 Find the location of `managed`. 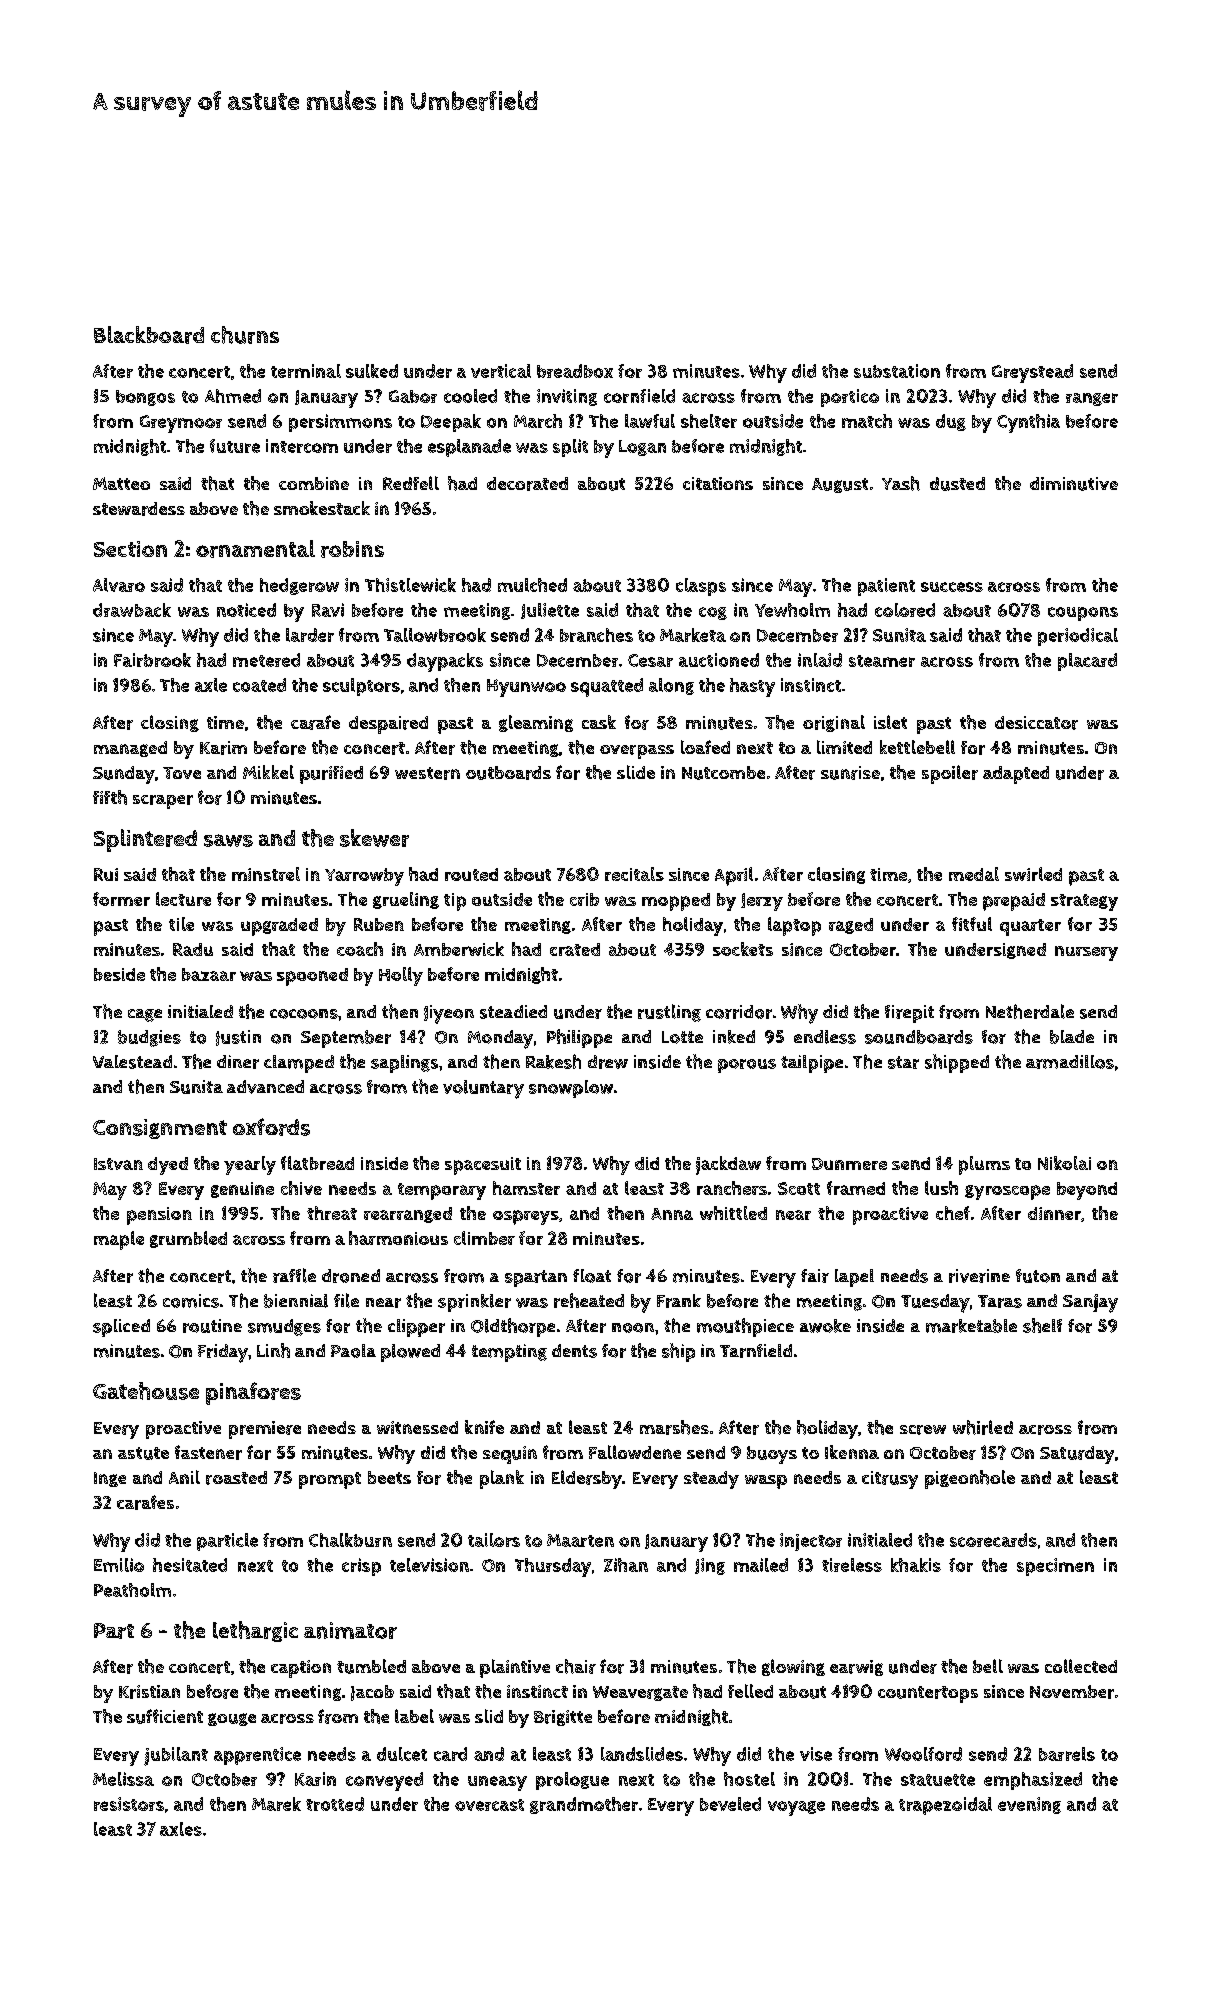

managed is located at coordinates (130, 749).
